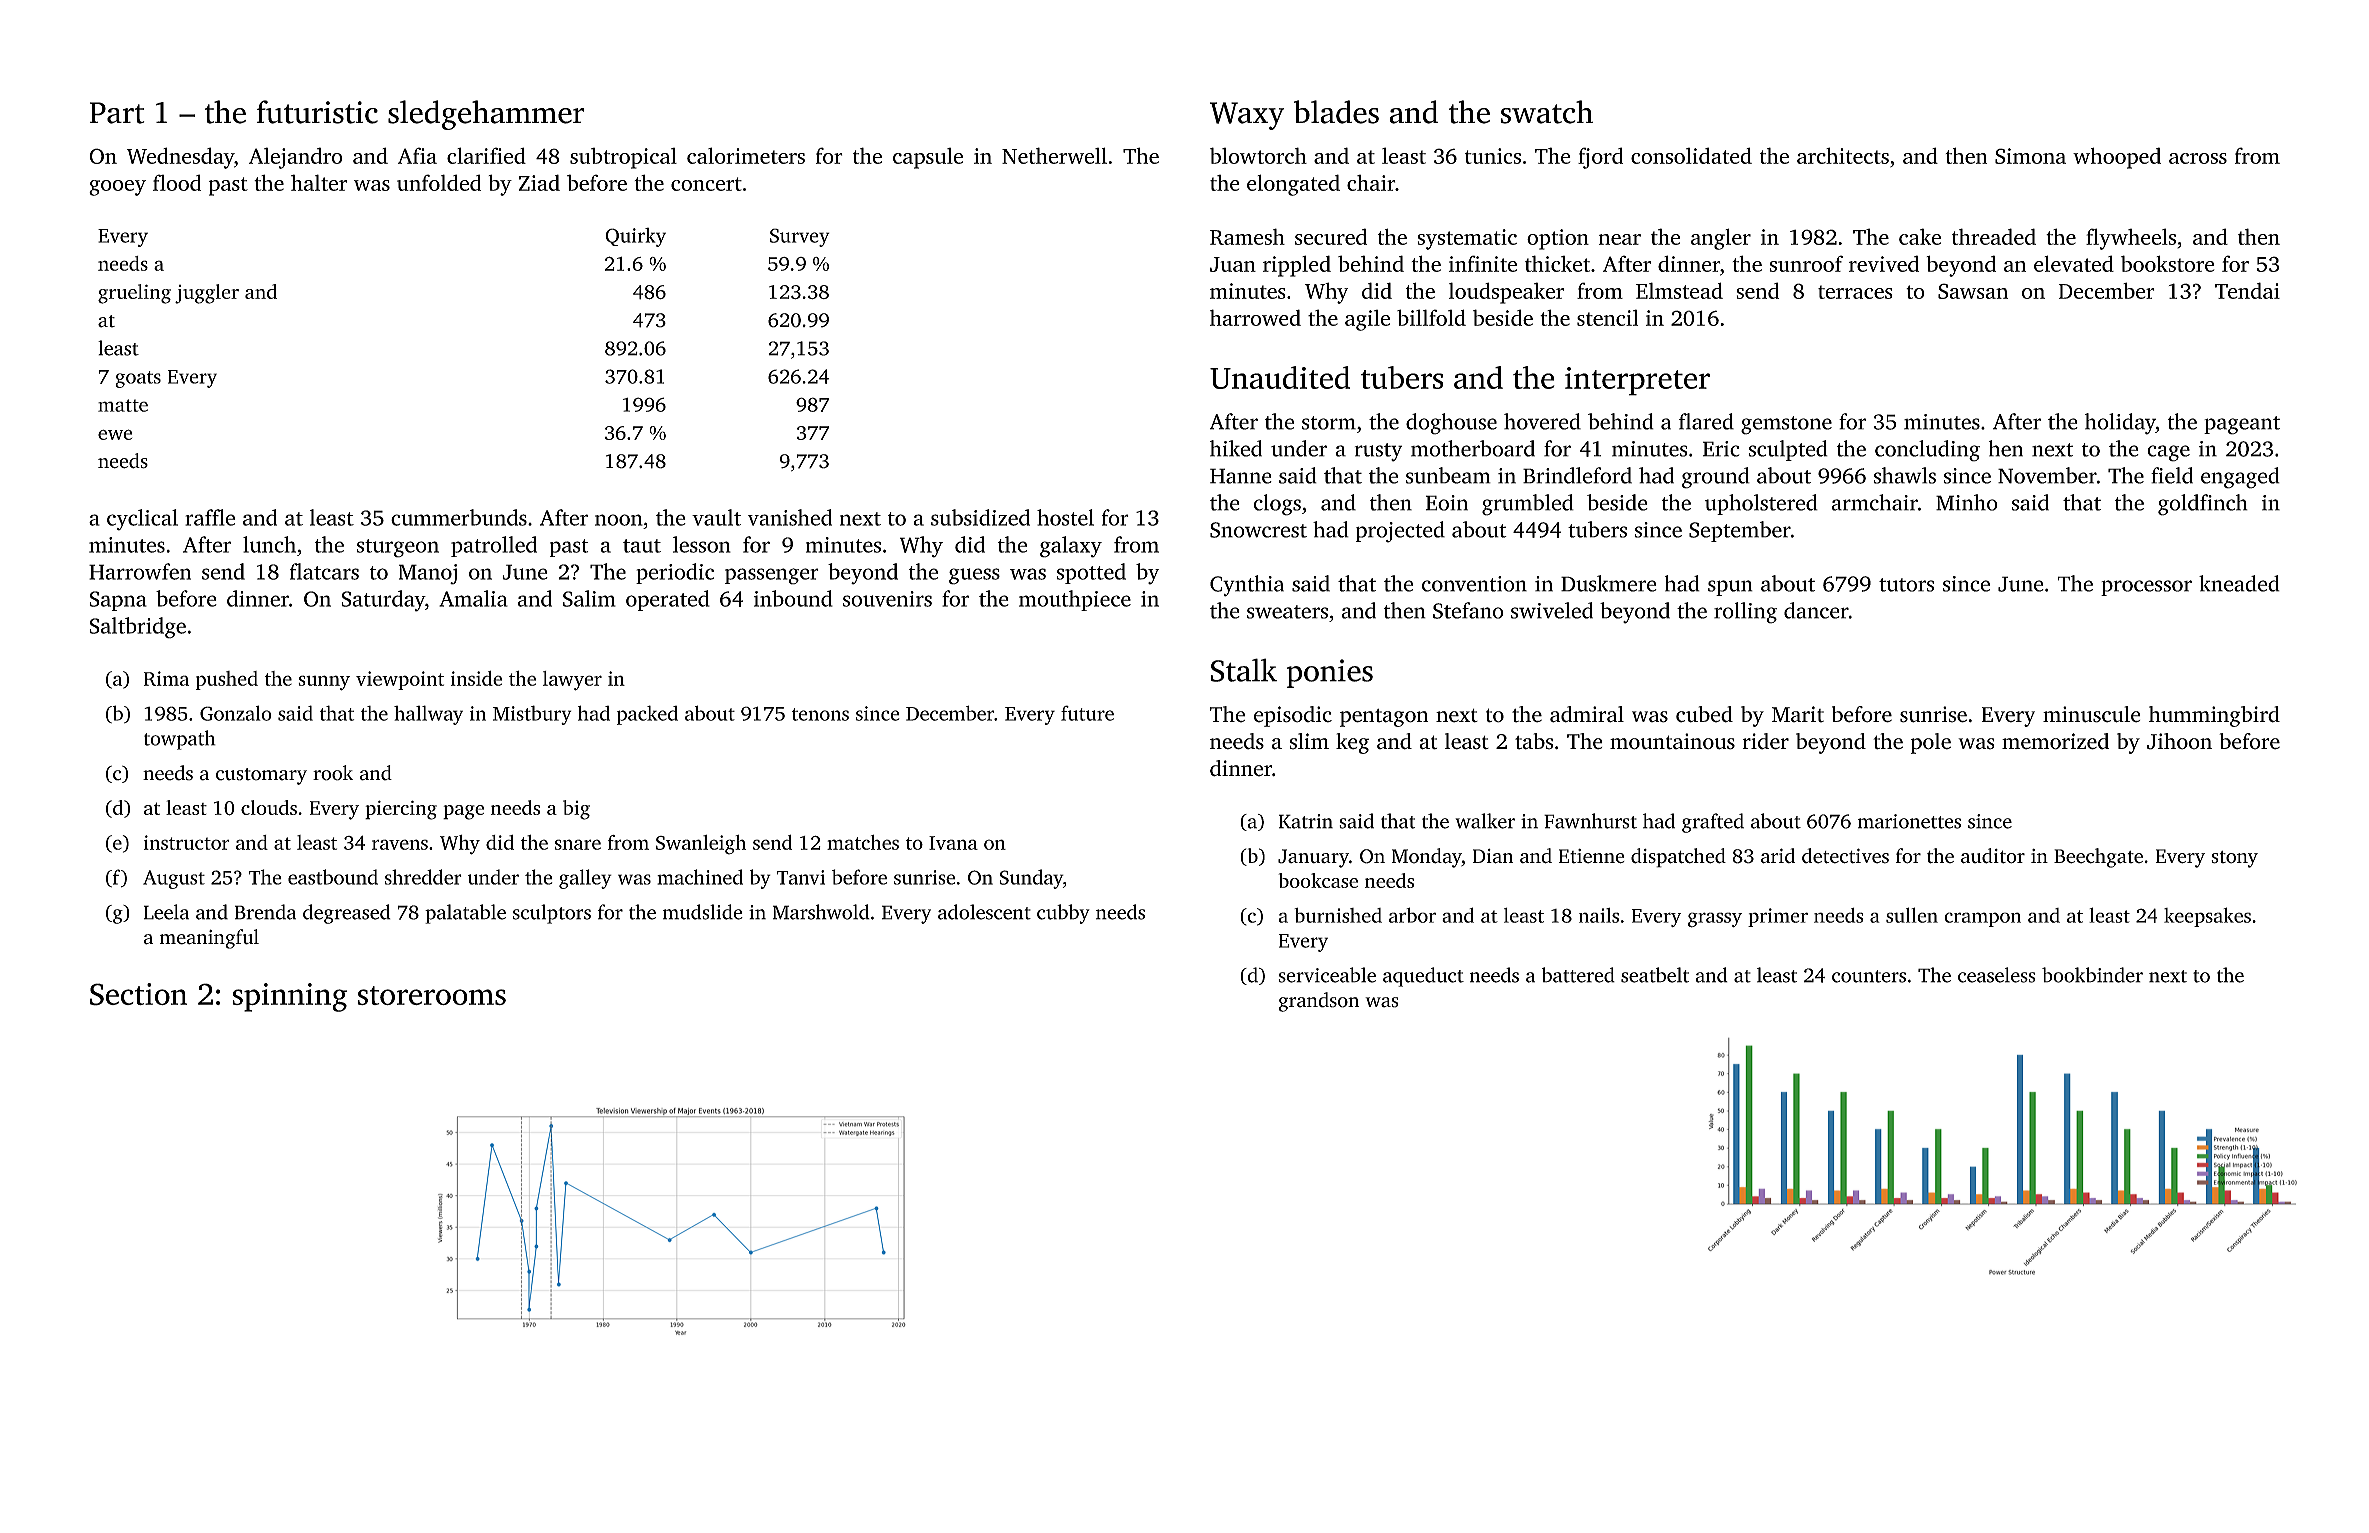 Image resolution: width=2369 pixels, height=1533 pixels. What do you see at coordinates (1319, 1002) in the document?
I see `grandson` at bounding box center [1319, 1002].
